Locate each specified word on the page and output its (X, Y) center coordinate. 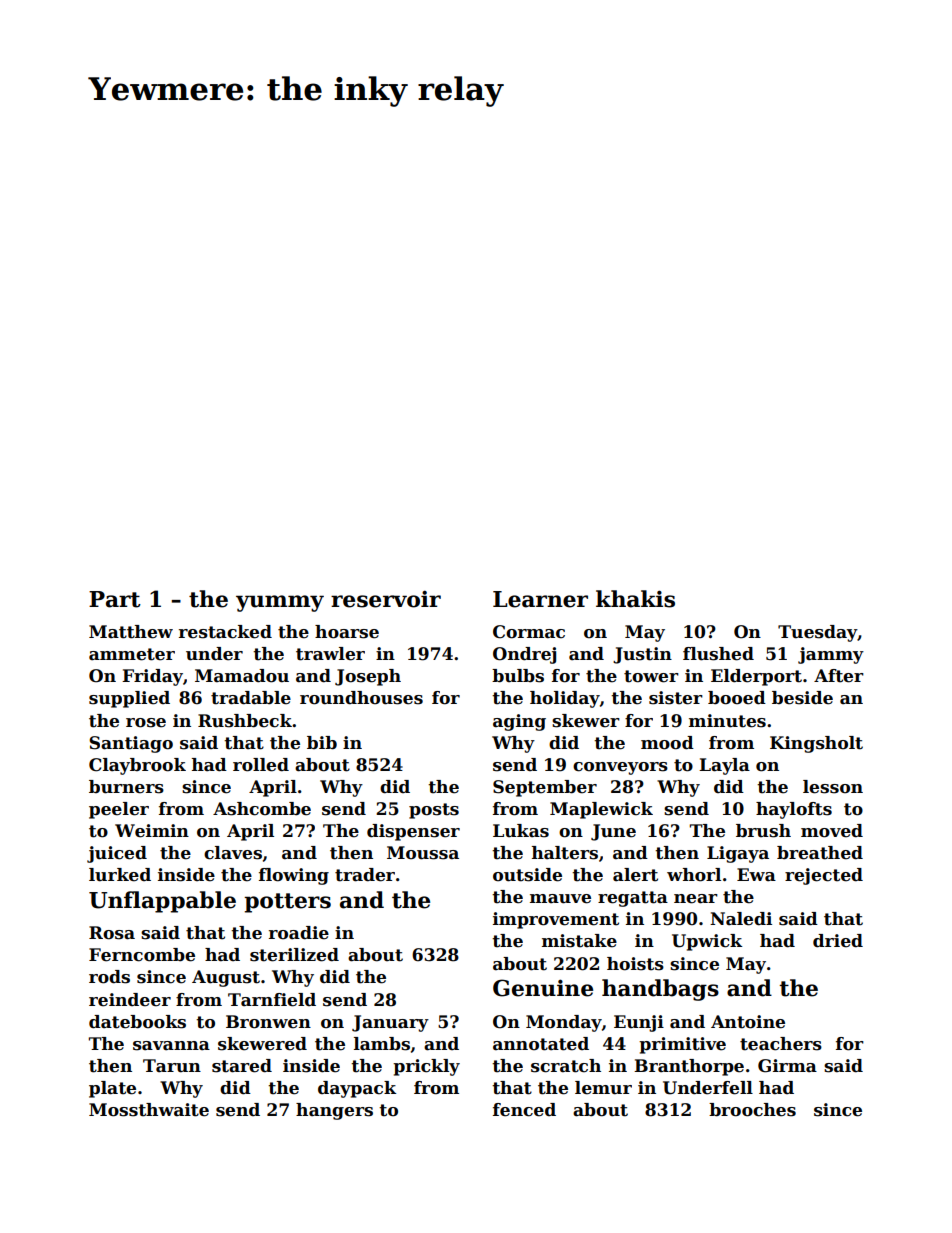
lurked (120, 875)
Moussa (423, 853)
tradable (251, 698)
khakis (635, 599)
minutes (727, 721)
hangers (334, 1111)
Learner (540, 599)
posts (434, 811)
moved (832, 831)
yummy (280, 603)
